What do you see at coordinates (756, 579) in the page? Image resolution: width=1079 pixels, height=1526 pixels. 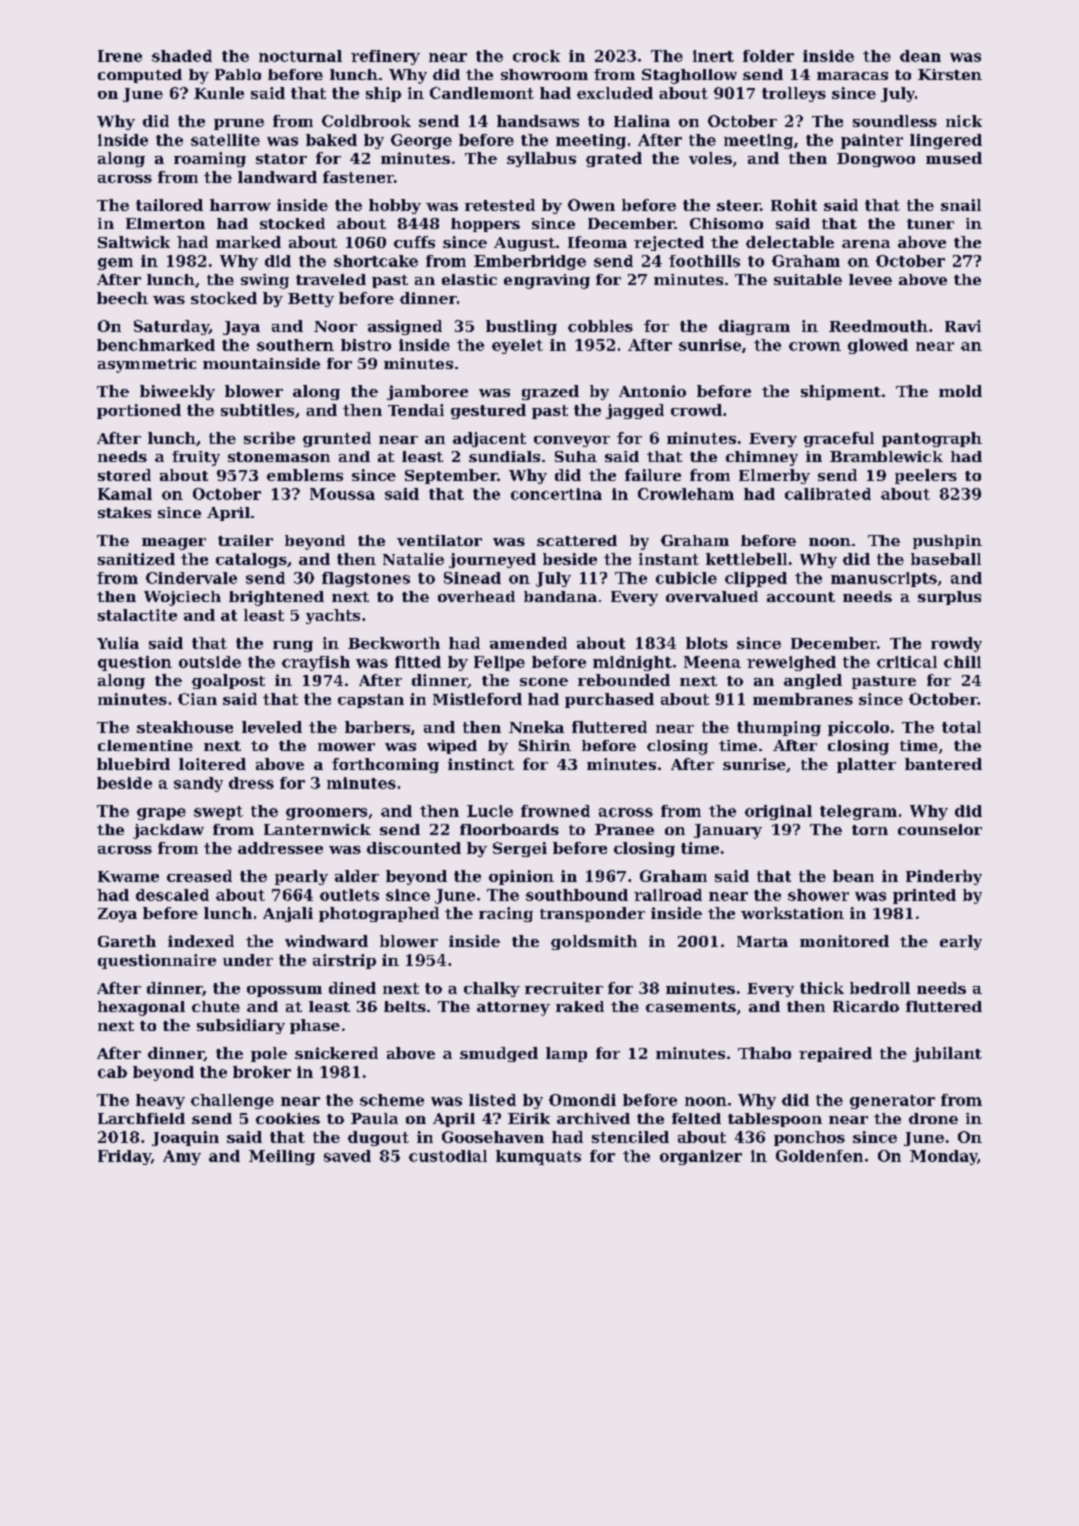 I see `clipped` at bounding box center [756, 579].
